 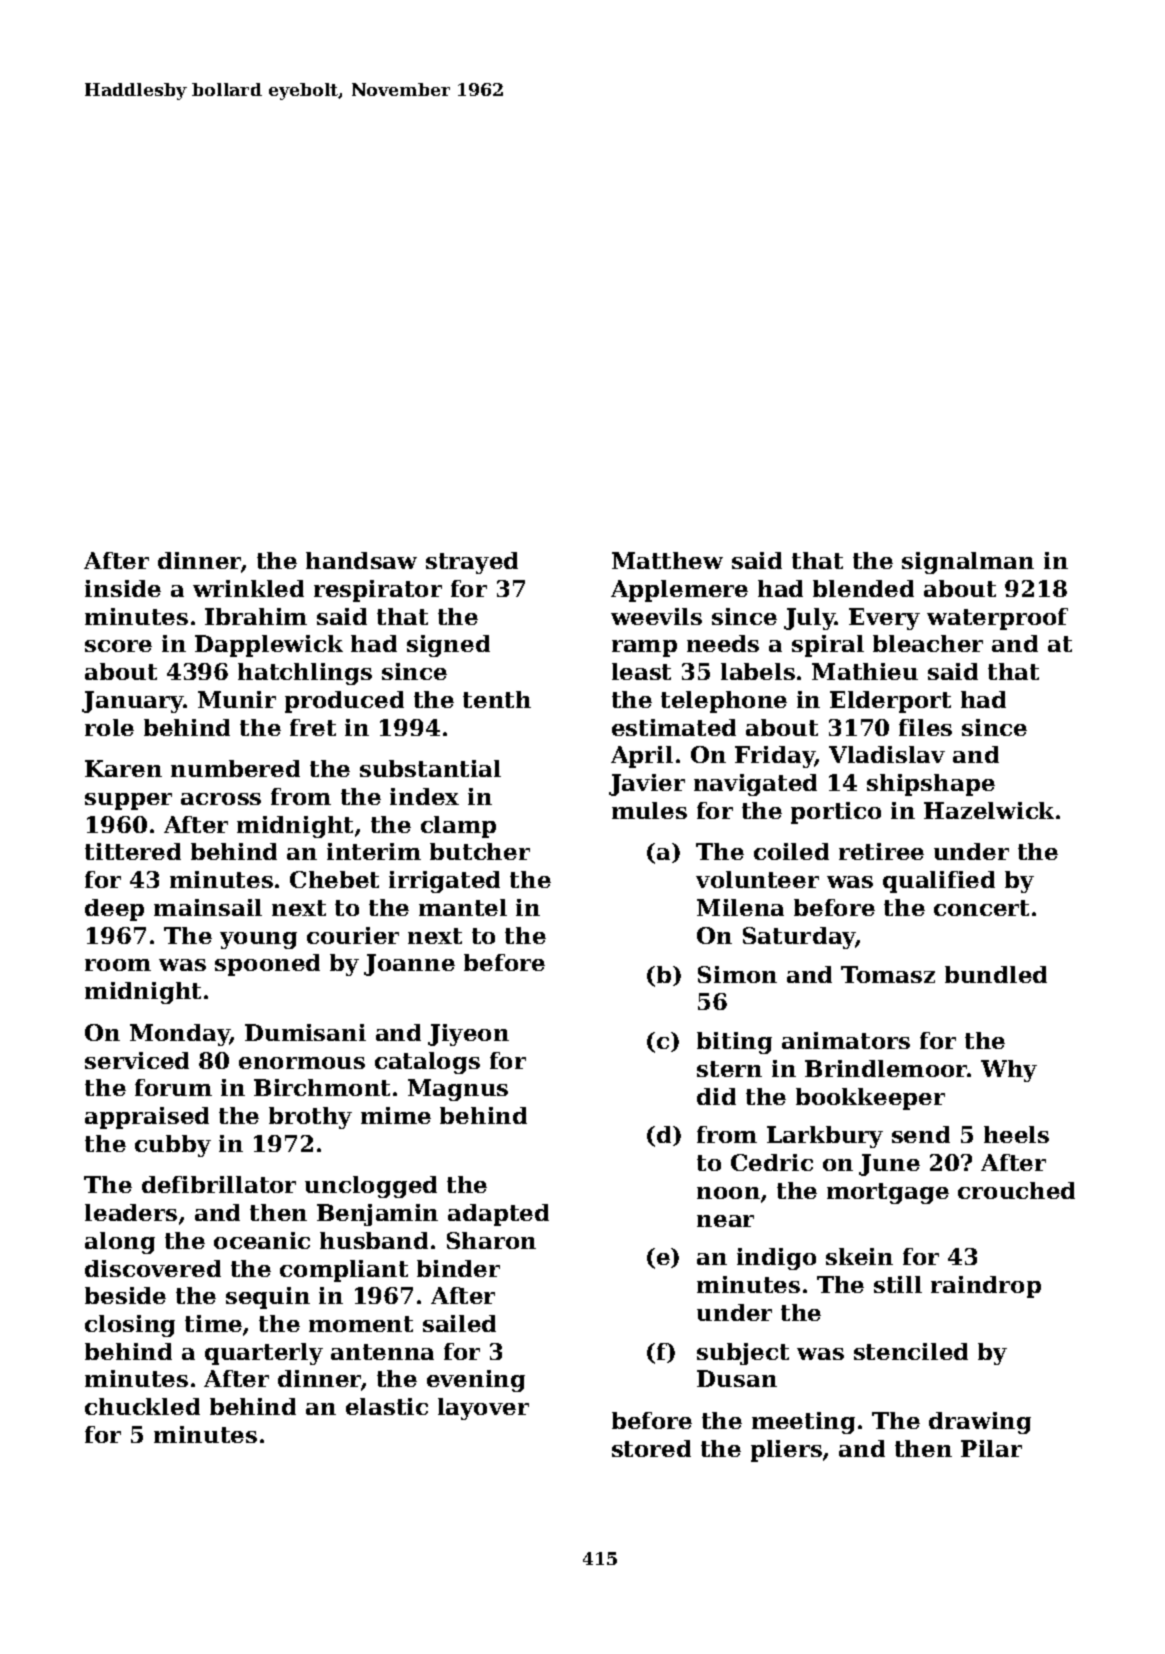 I want to click on Friday, so click(x=775, y=757).
